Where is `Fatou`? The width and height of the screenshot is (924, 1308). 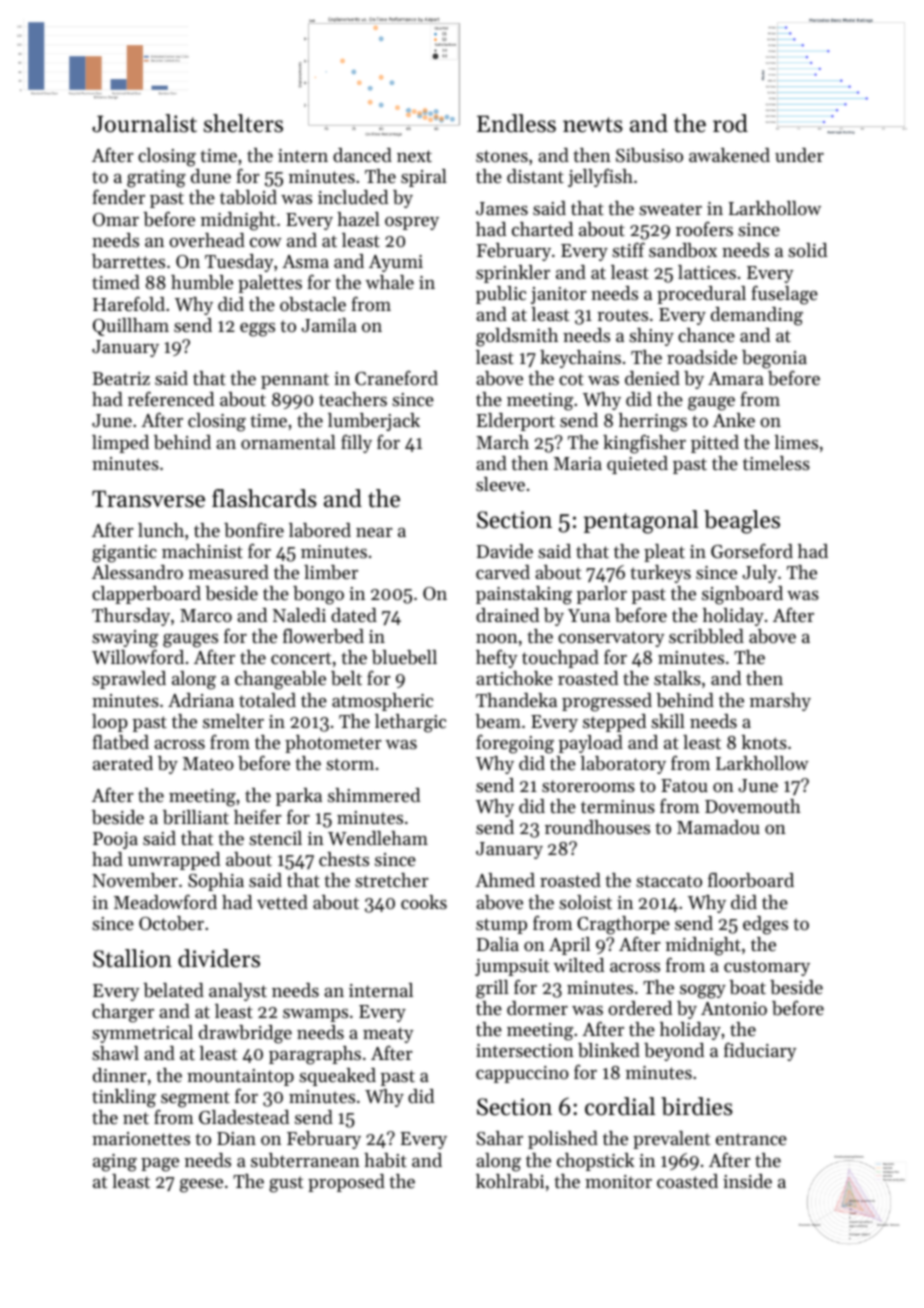 Fatou is located at coordinates (684, 785).
